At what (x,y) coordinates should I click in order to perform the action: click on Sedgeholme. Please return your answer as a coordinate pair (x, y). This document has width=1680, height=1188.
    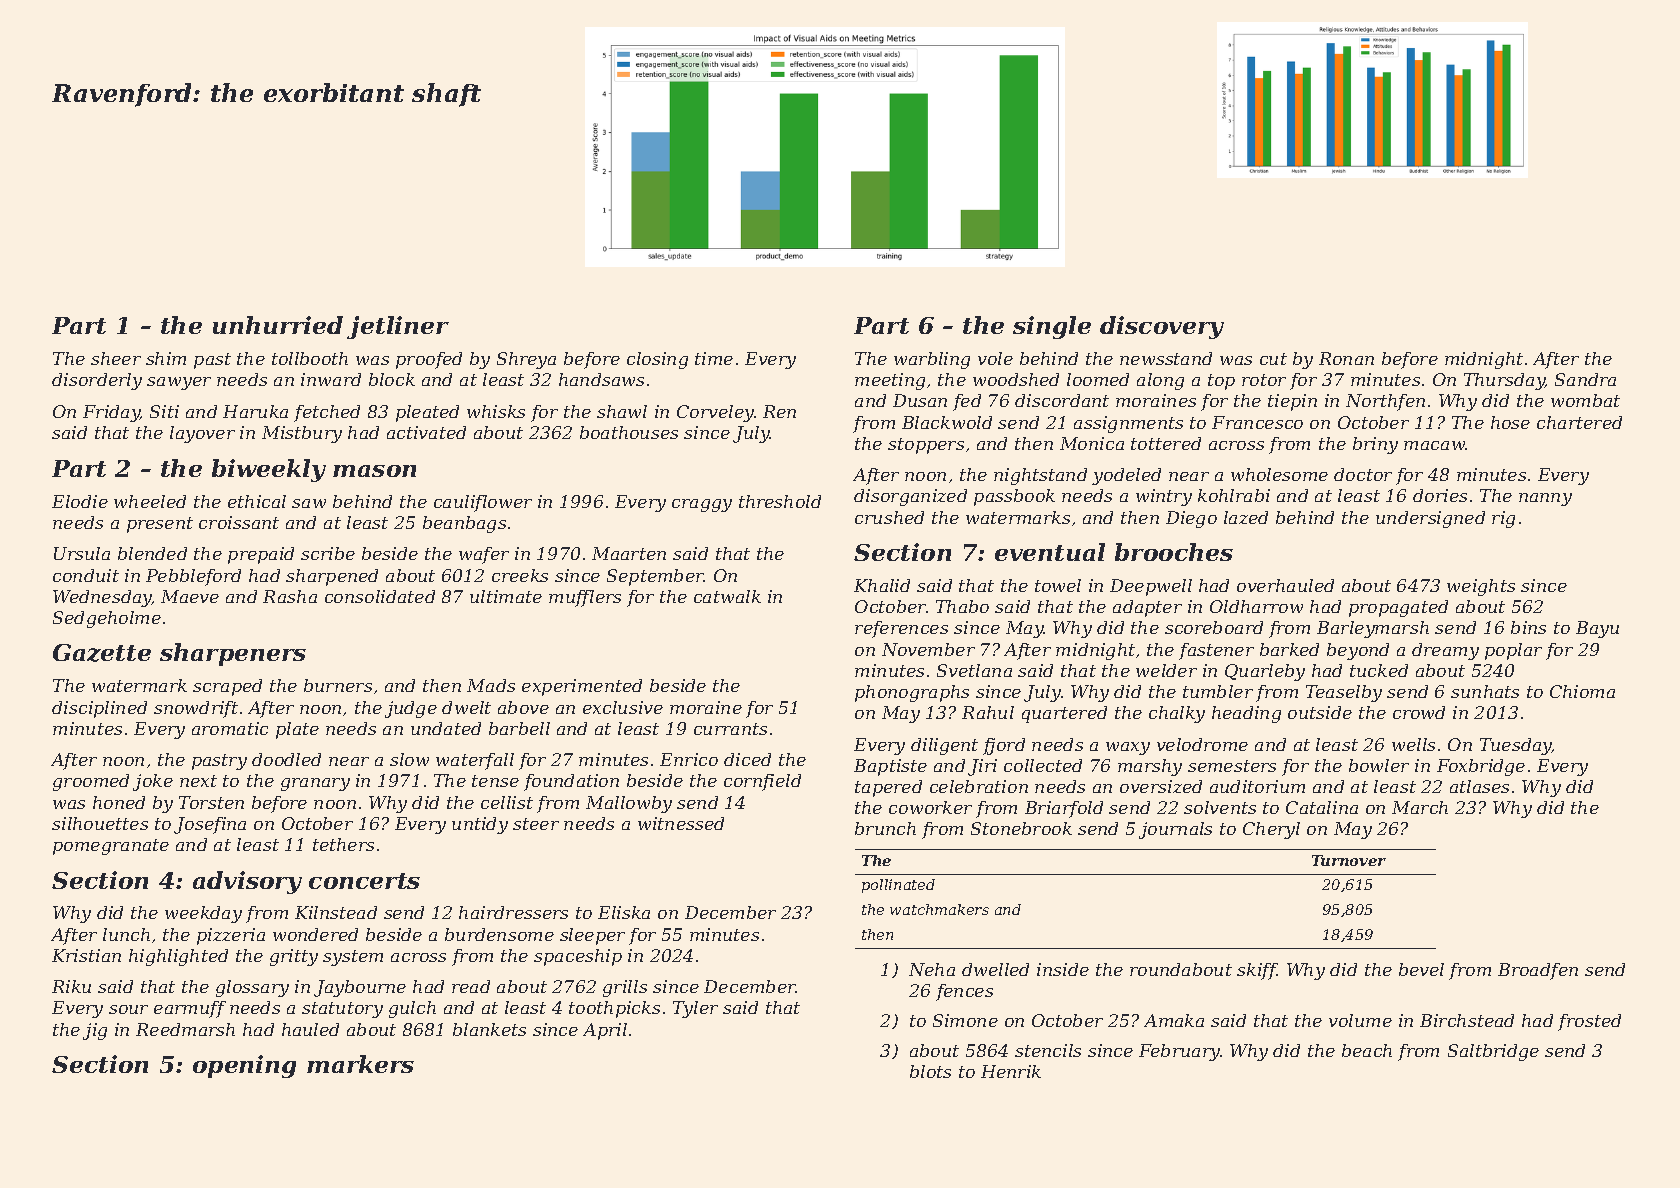
    Looking at the image, I should click on (107, 619).
